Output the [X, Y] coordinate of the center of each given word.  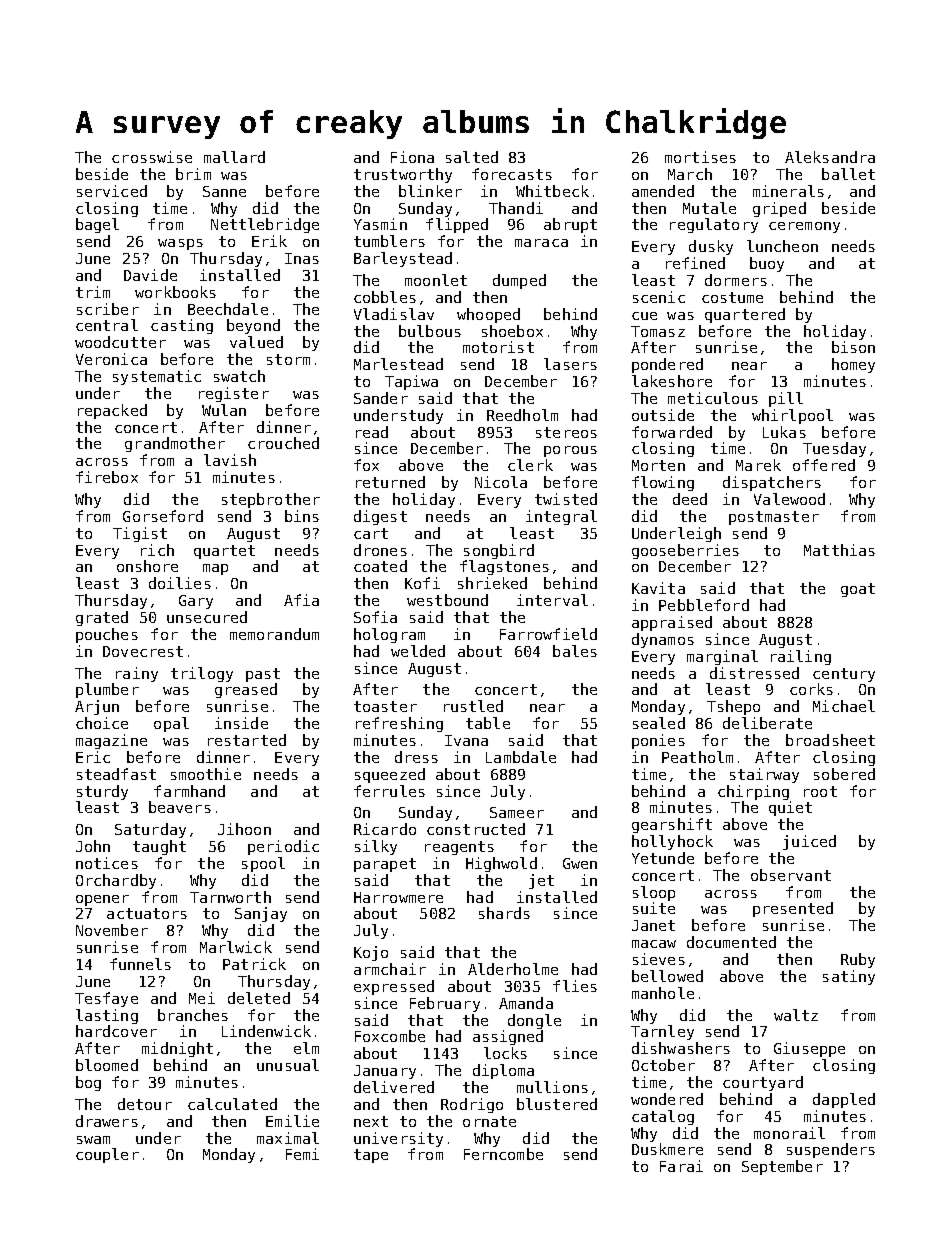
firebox [107, 477]
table [488, 723]
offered [824, 465]
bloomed [107, 1065]
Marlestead [398, 364]
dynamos [663, 640]
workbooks [175, 292]
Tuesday [834, 449]
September [782, 1167]
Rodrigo [472, 1105]
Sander [381, 398]
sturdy [102, 792]
